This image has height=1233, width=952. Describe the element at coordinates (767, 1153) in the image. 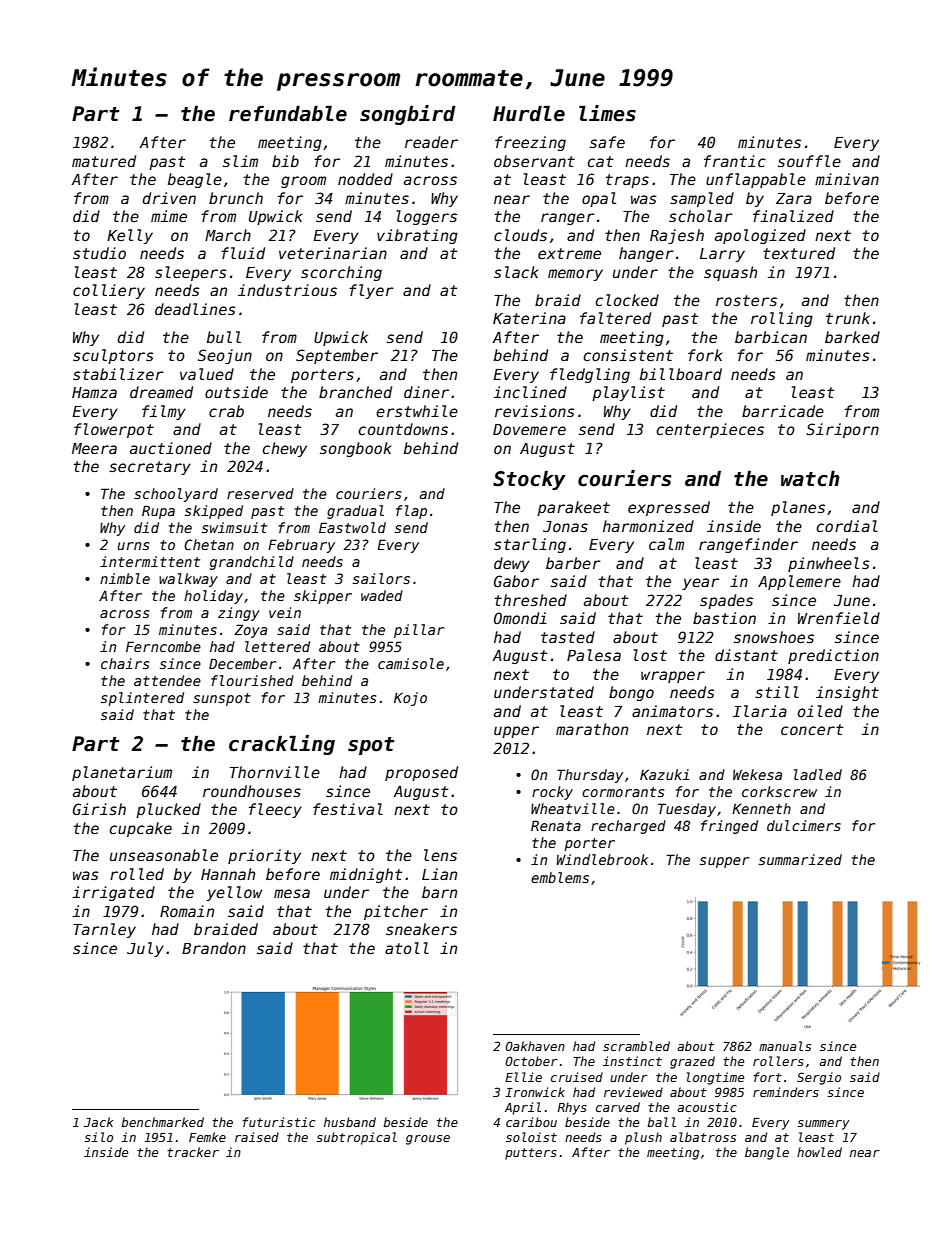

I see `bangle` at that location.
